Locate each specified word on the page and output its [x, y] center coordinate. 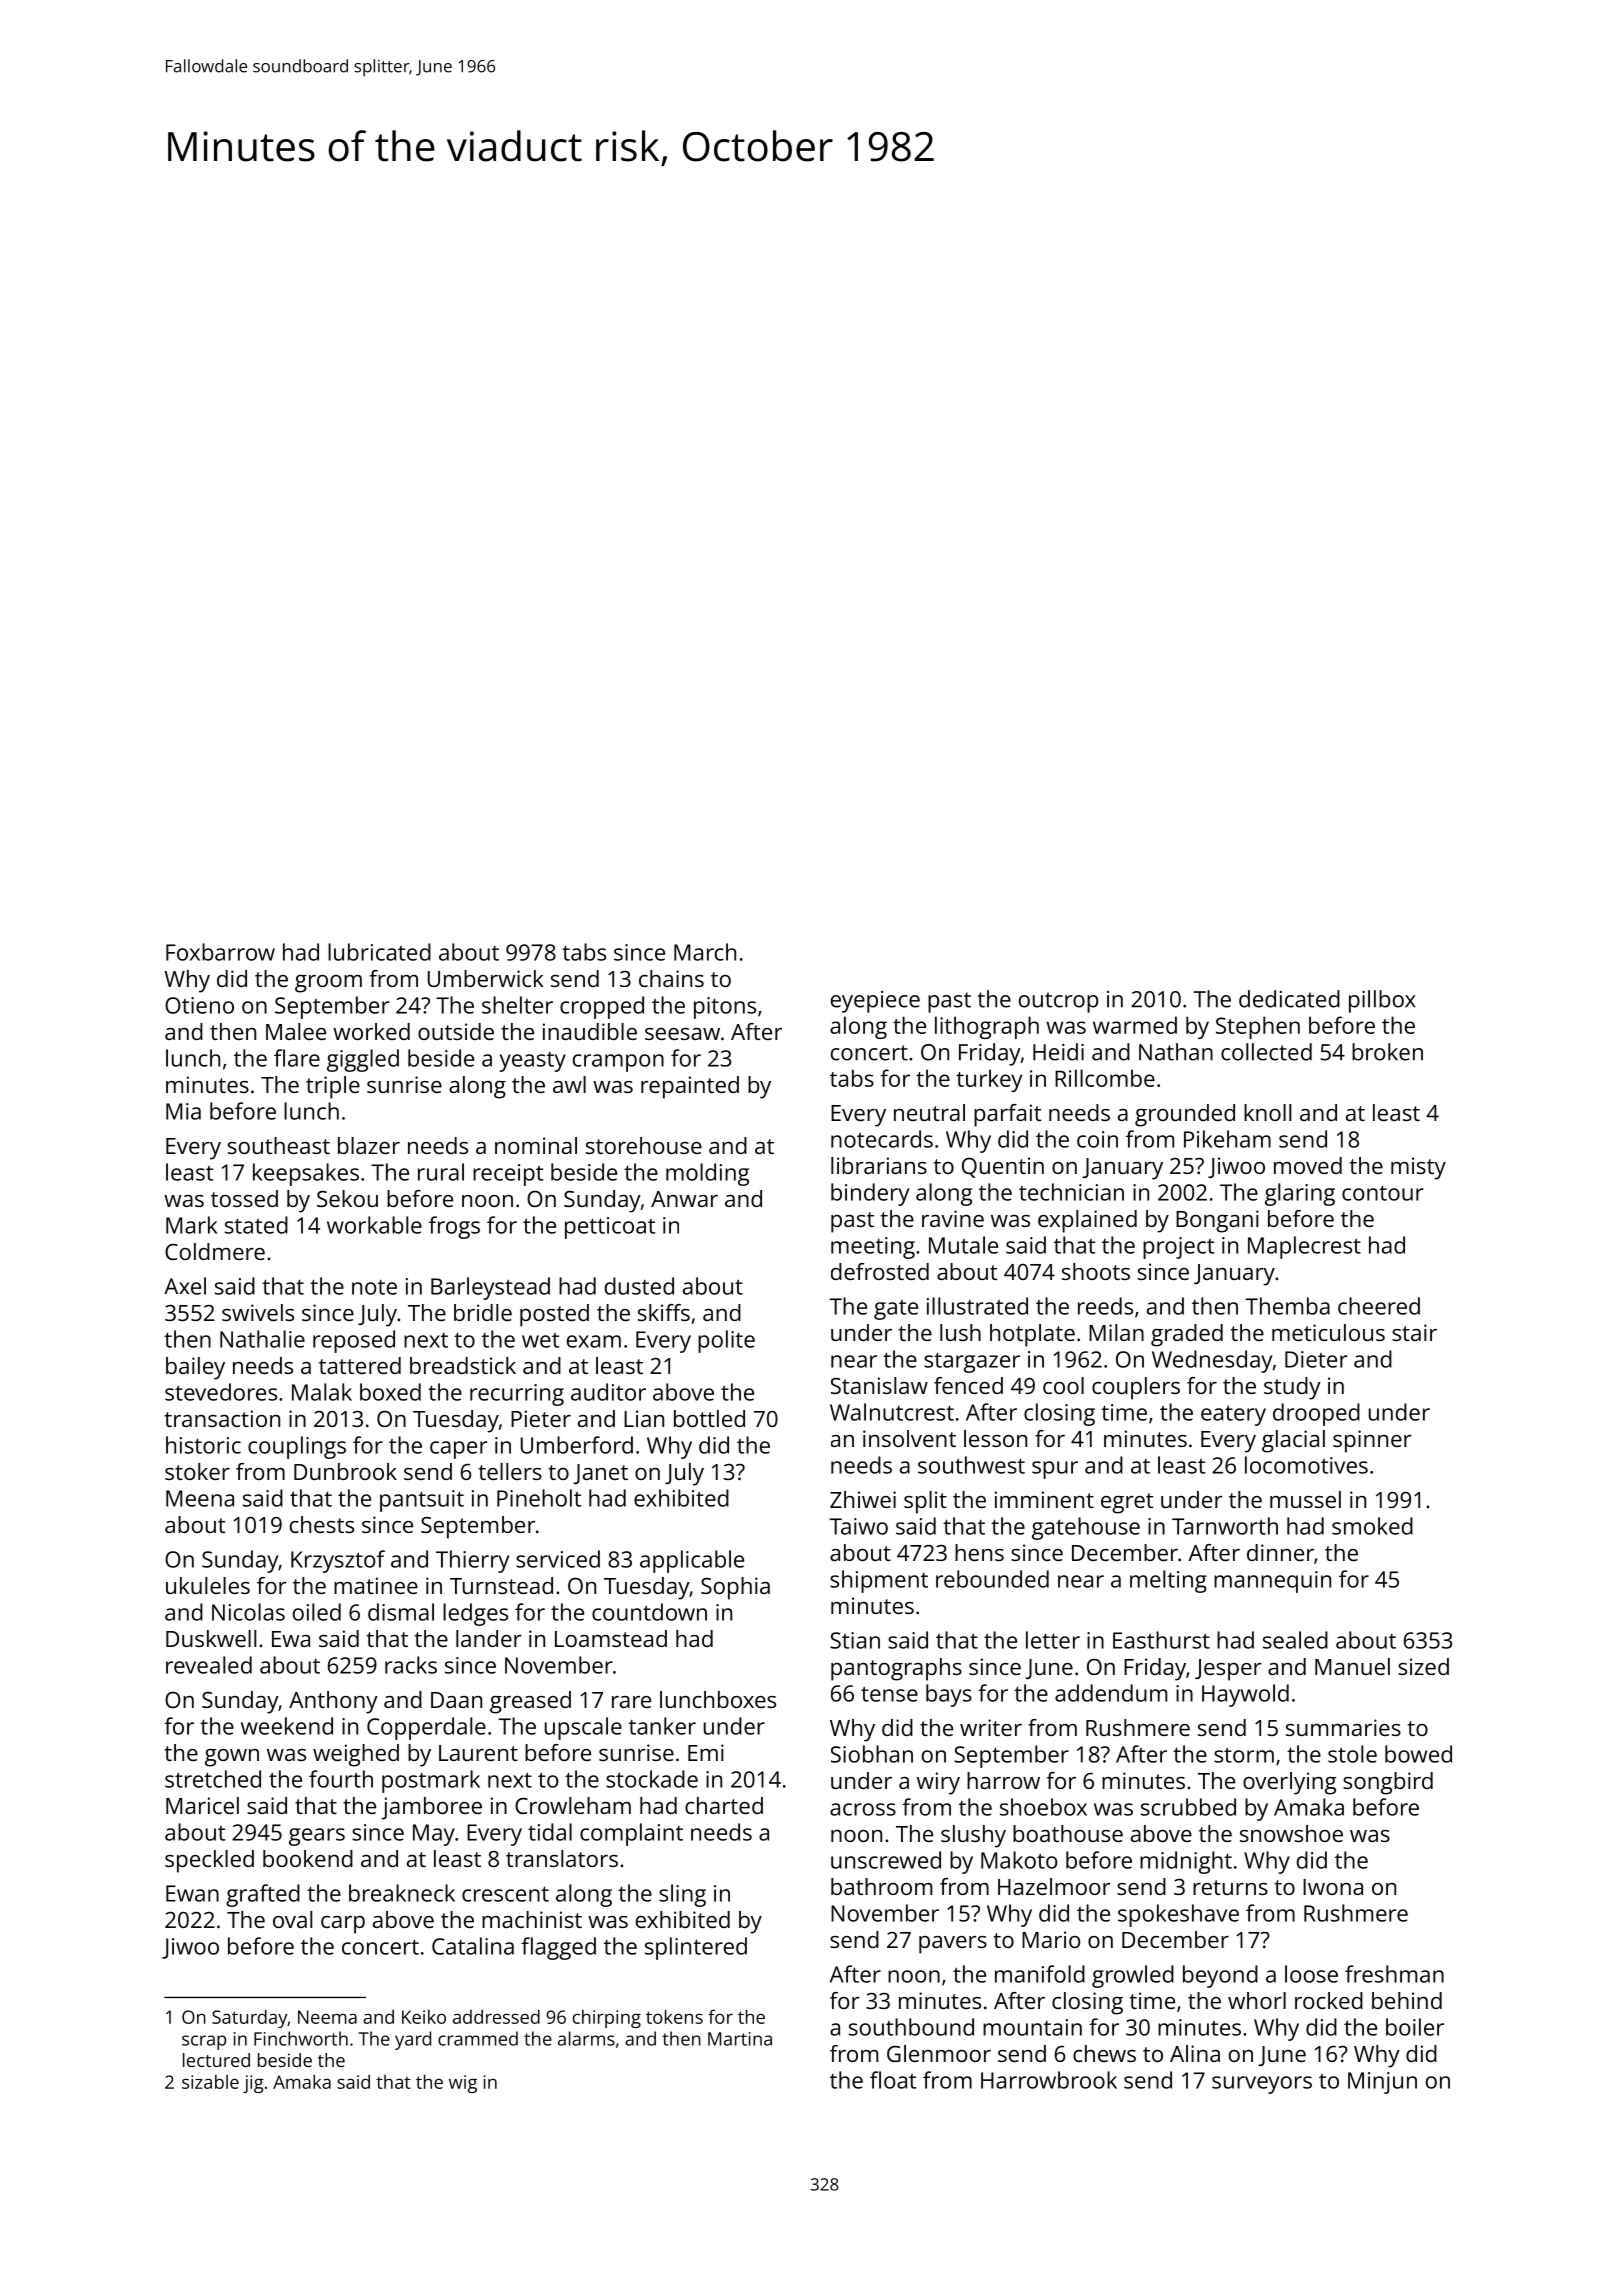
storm [1244, 1755]
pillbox [1382, 1001]
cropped [602, 1007]
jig [253, 2084]
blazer [369, 1145]
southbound [911, 2027]
